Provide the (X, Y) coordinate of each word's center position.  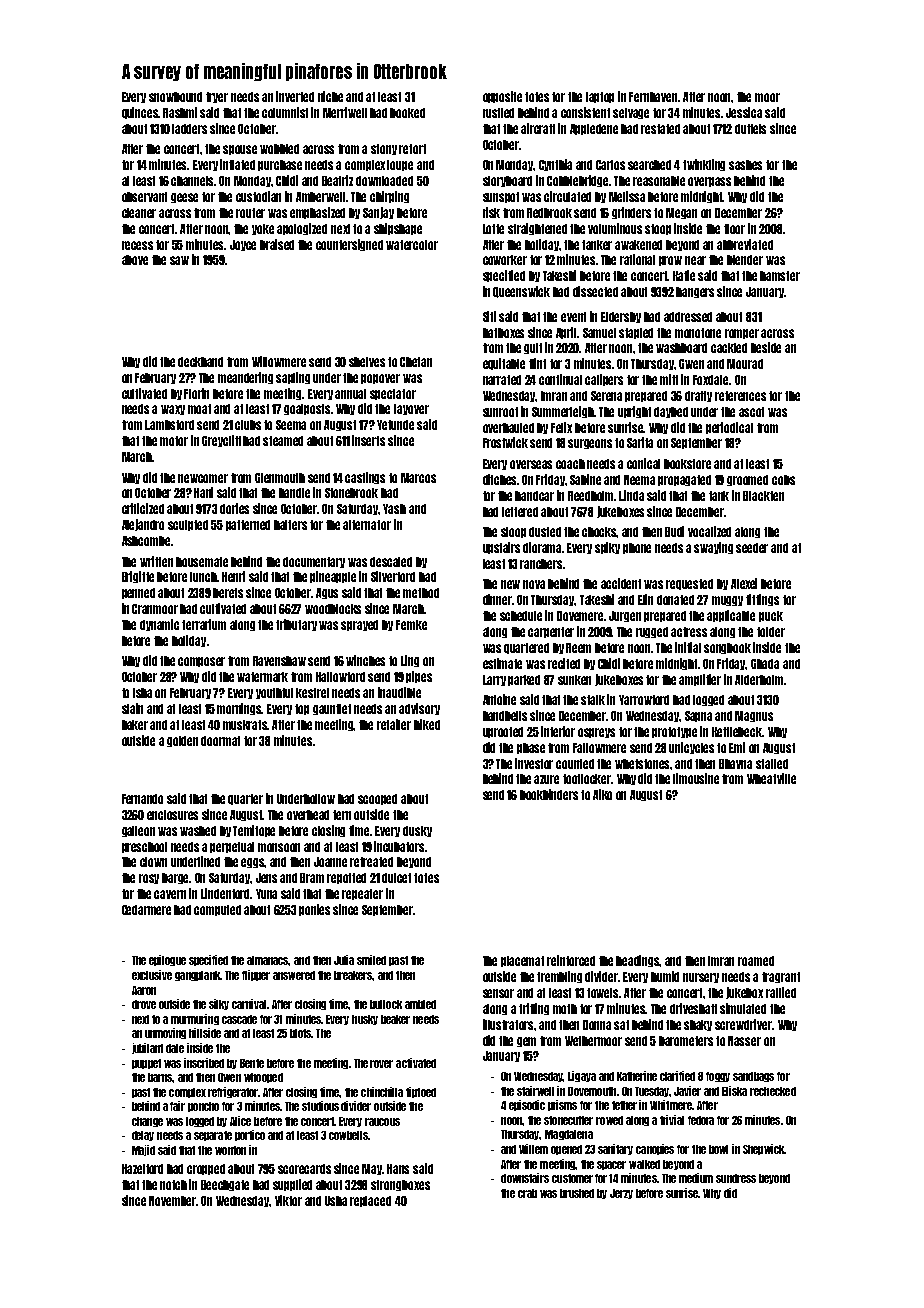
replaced (370, 1201)
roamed (756, 961)
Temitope (254, 831)
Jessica (744, 112)
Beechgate (225, 1185)
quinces (140, 113)
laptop (600, 97)
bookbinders (549, 794)
